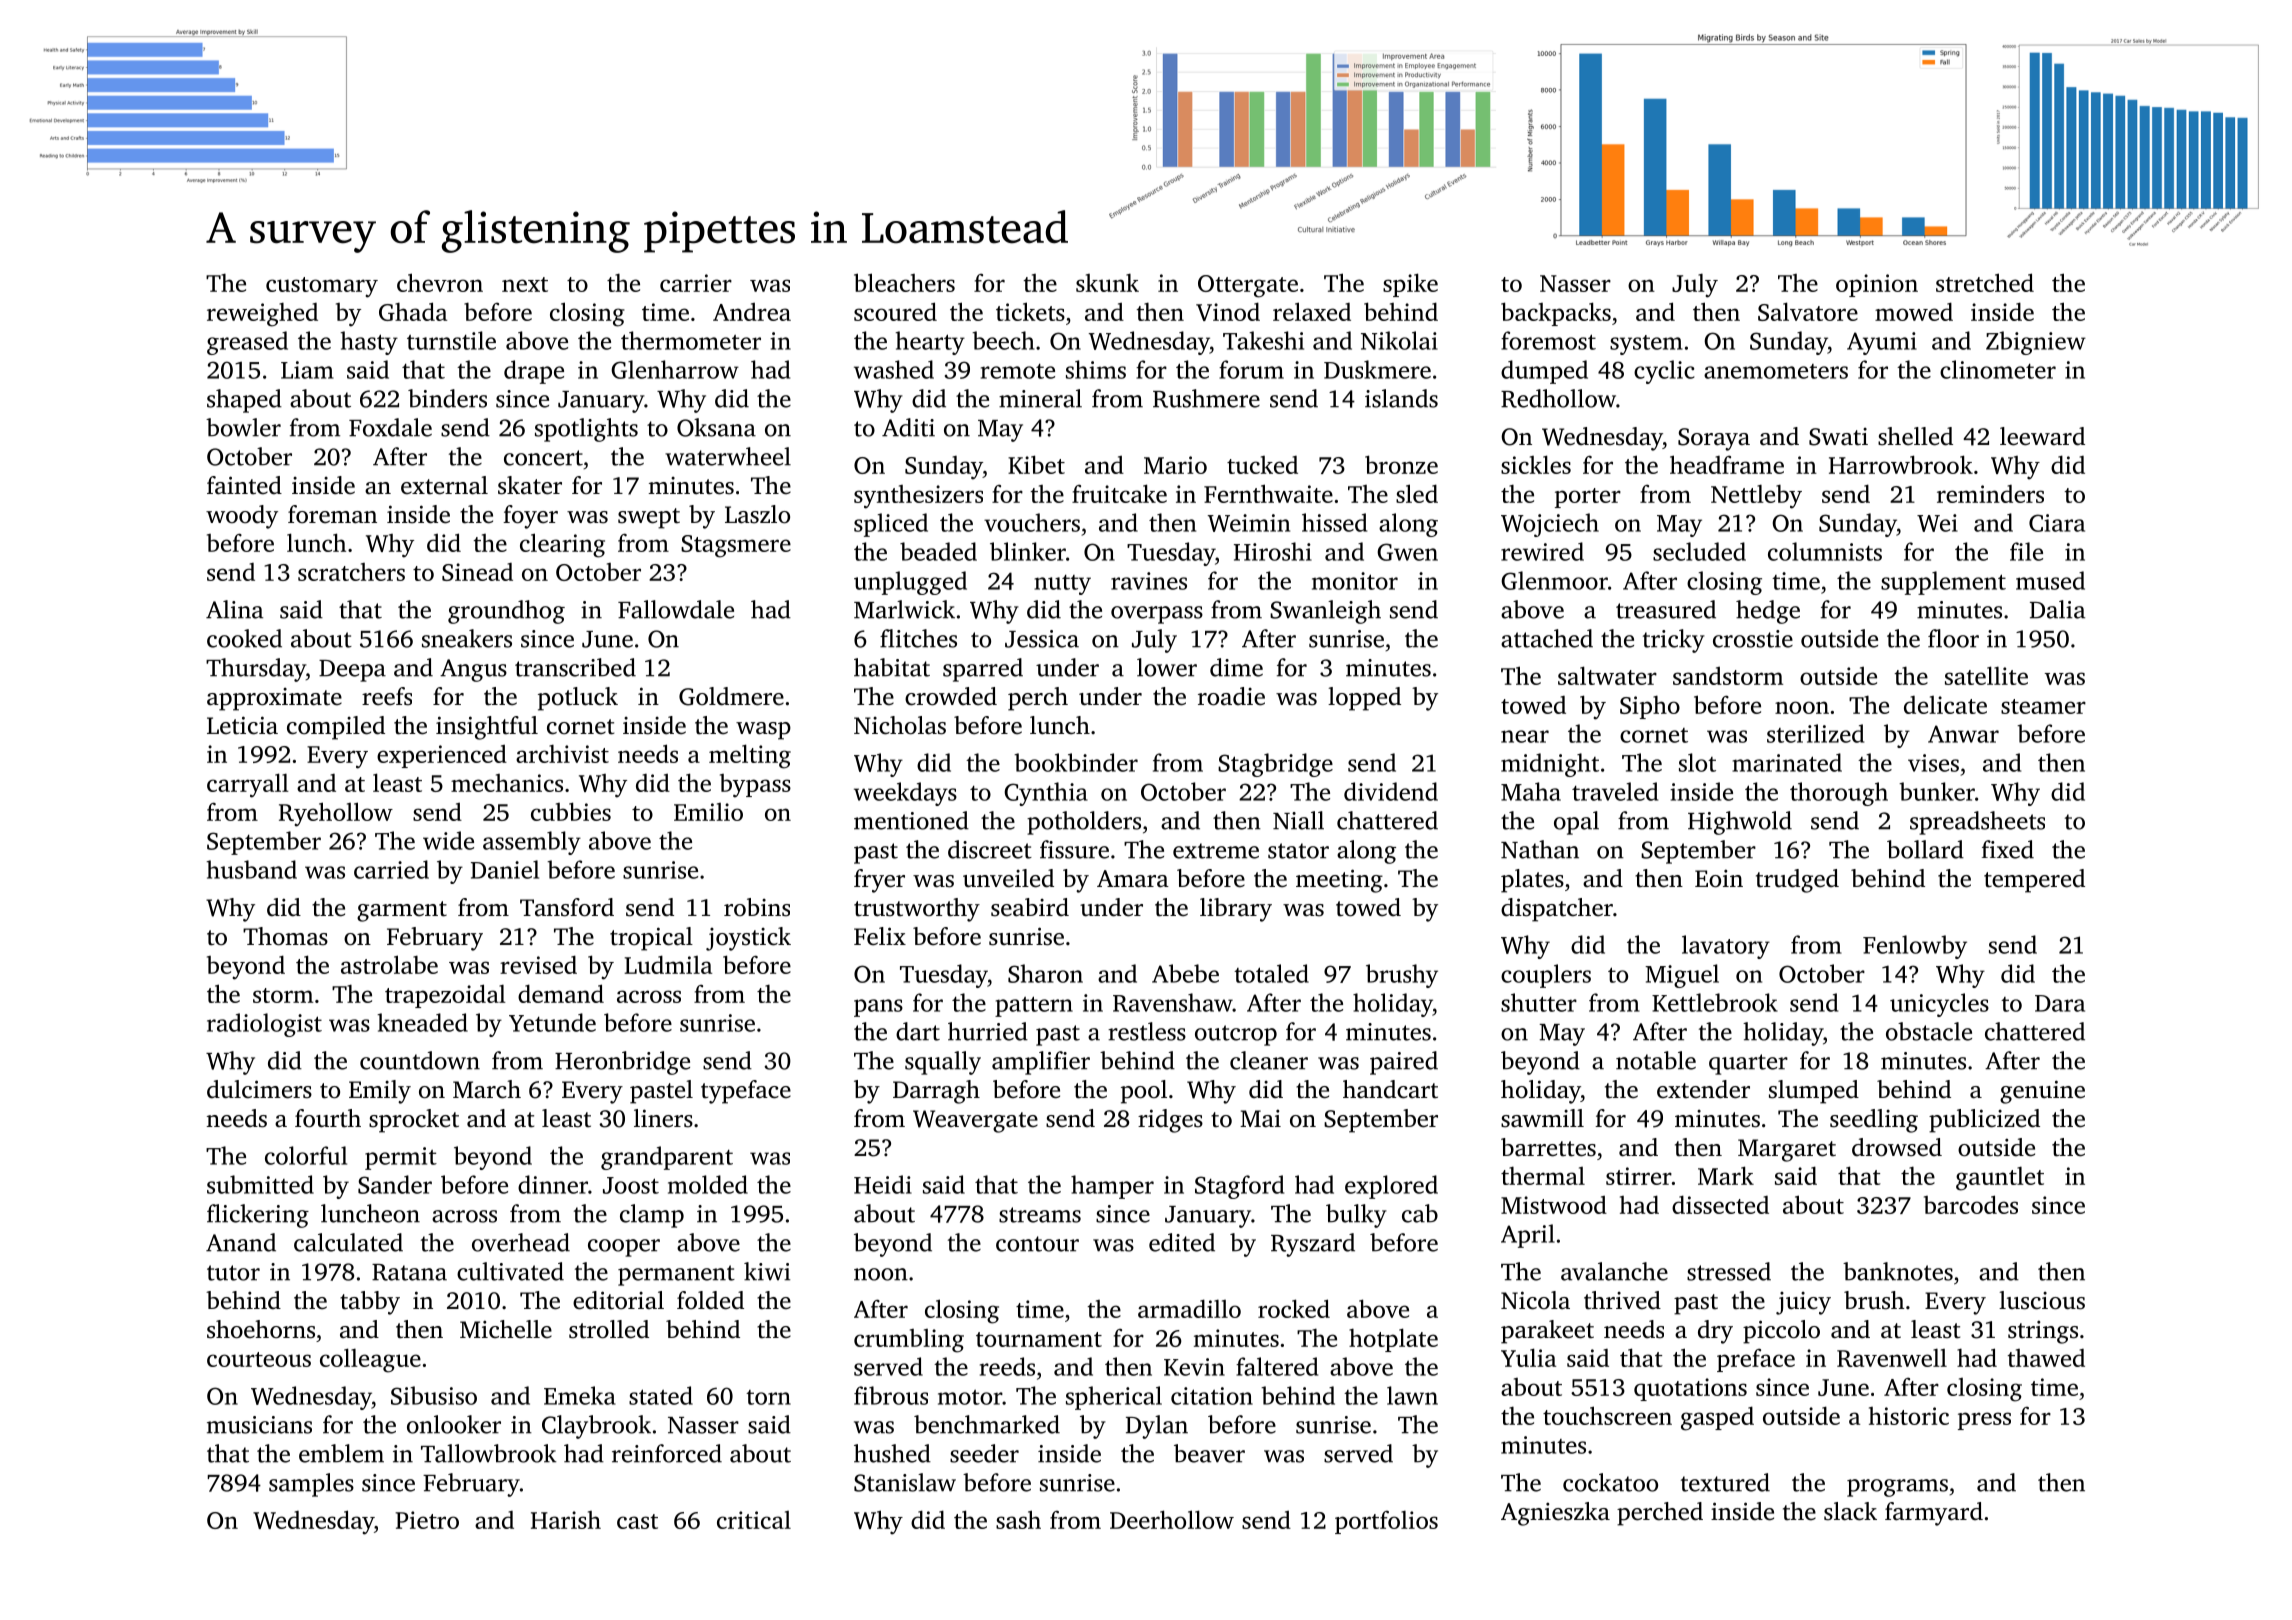 This page has width=2292, height=1620. Describe the element at coordinates (1231, 696) in the page. I see `roadie` at that location.
